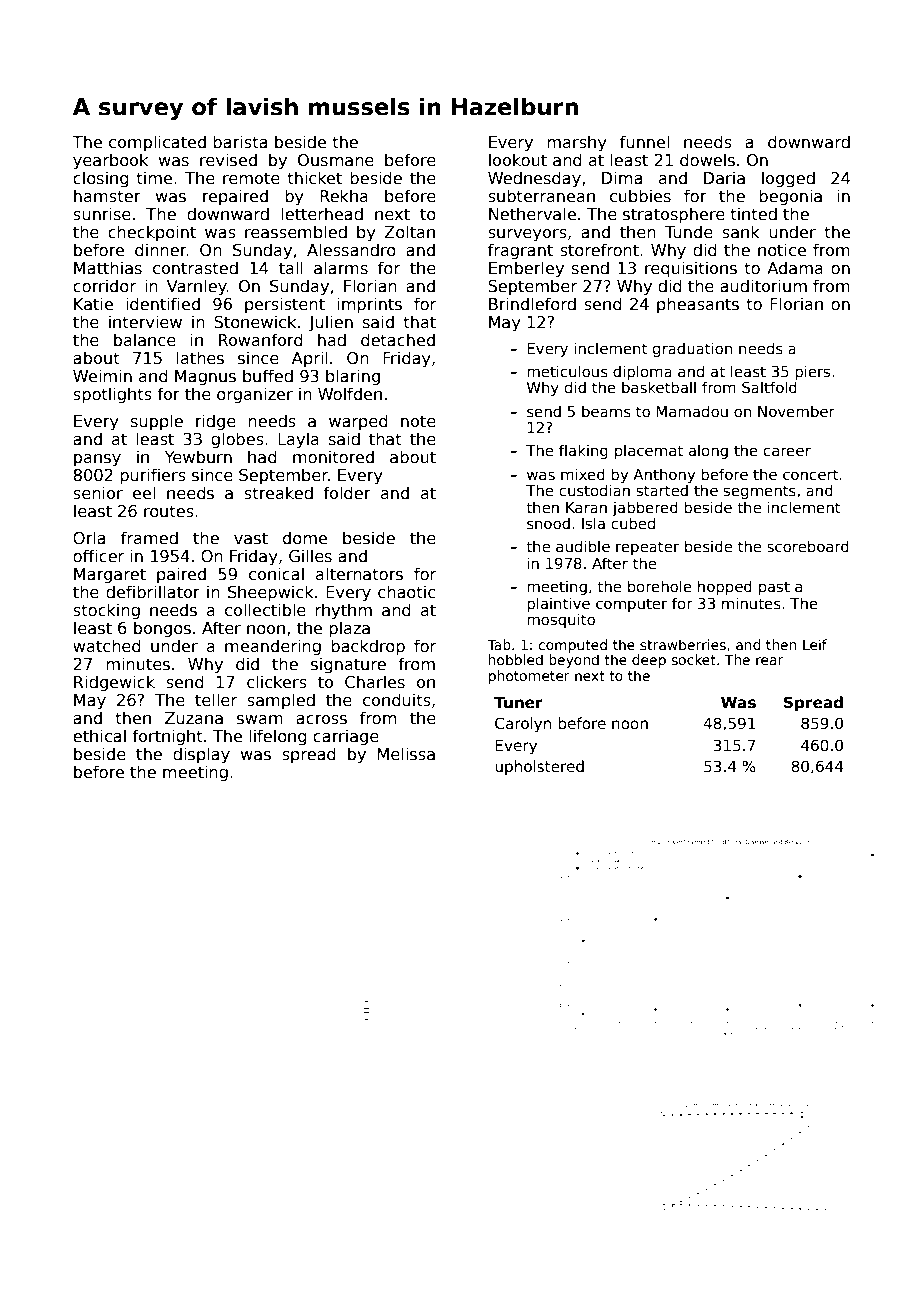  What do you see at coordinates (518, 160) in the page?
I see `lookout` at bounding box center [518, 160].
